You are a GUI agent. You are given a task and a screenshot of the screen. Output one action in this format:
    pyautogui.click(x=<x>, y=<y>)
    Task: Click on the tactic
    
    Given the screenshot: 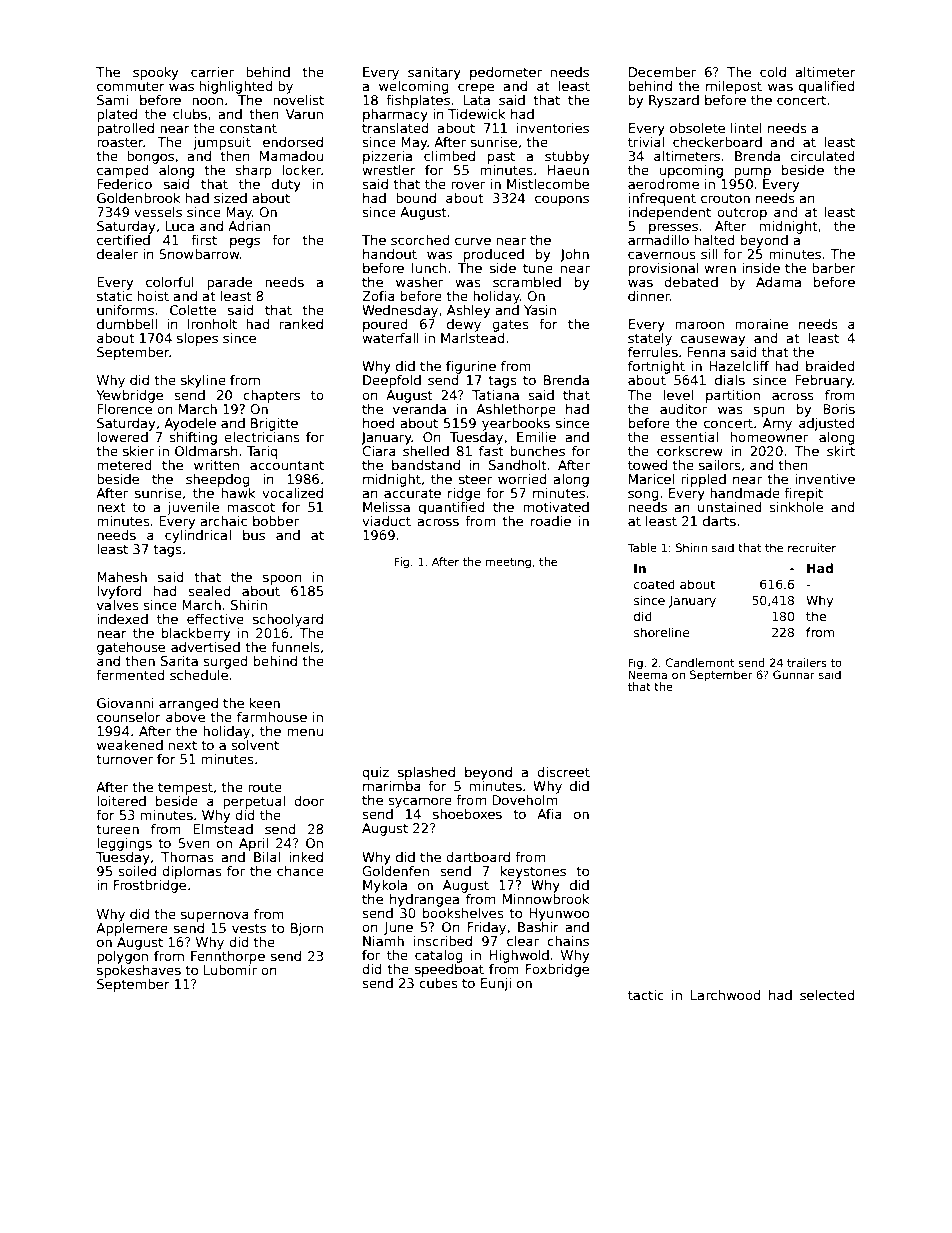 What is the action you would take?
    pyautogui.click(x=646, y=995)
